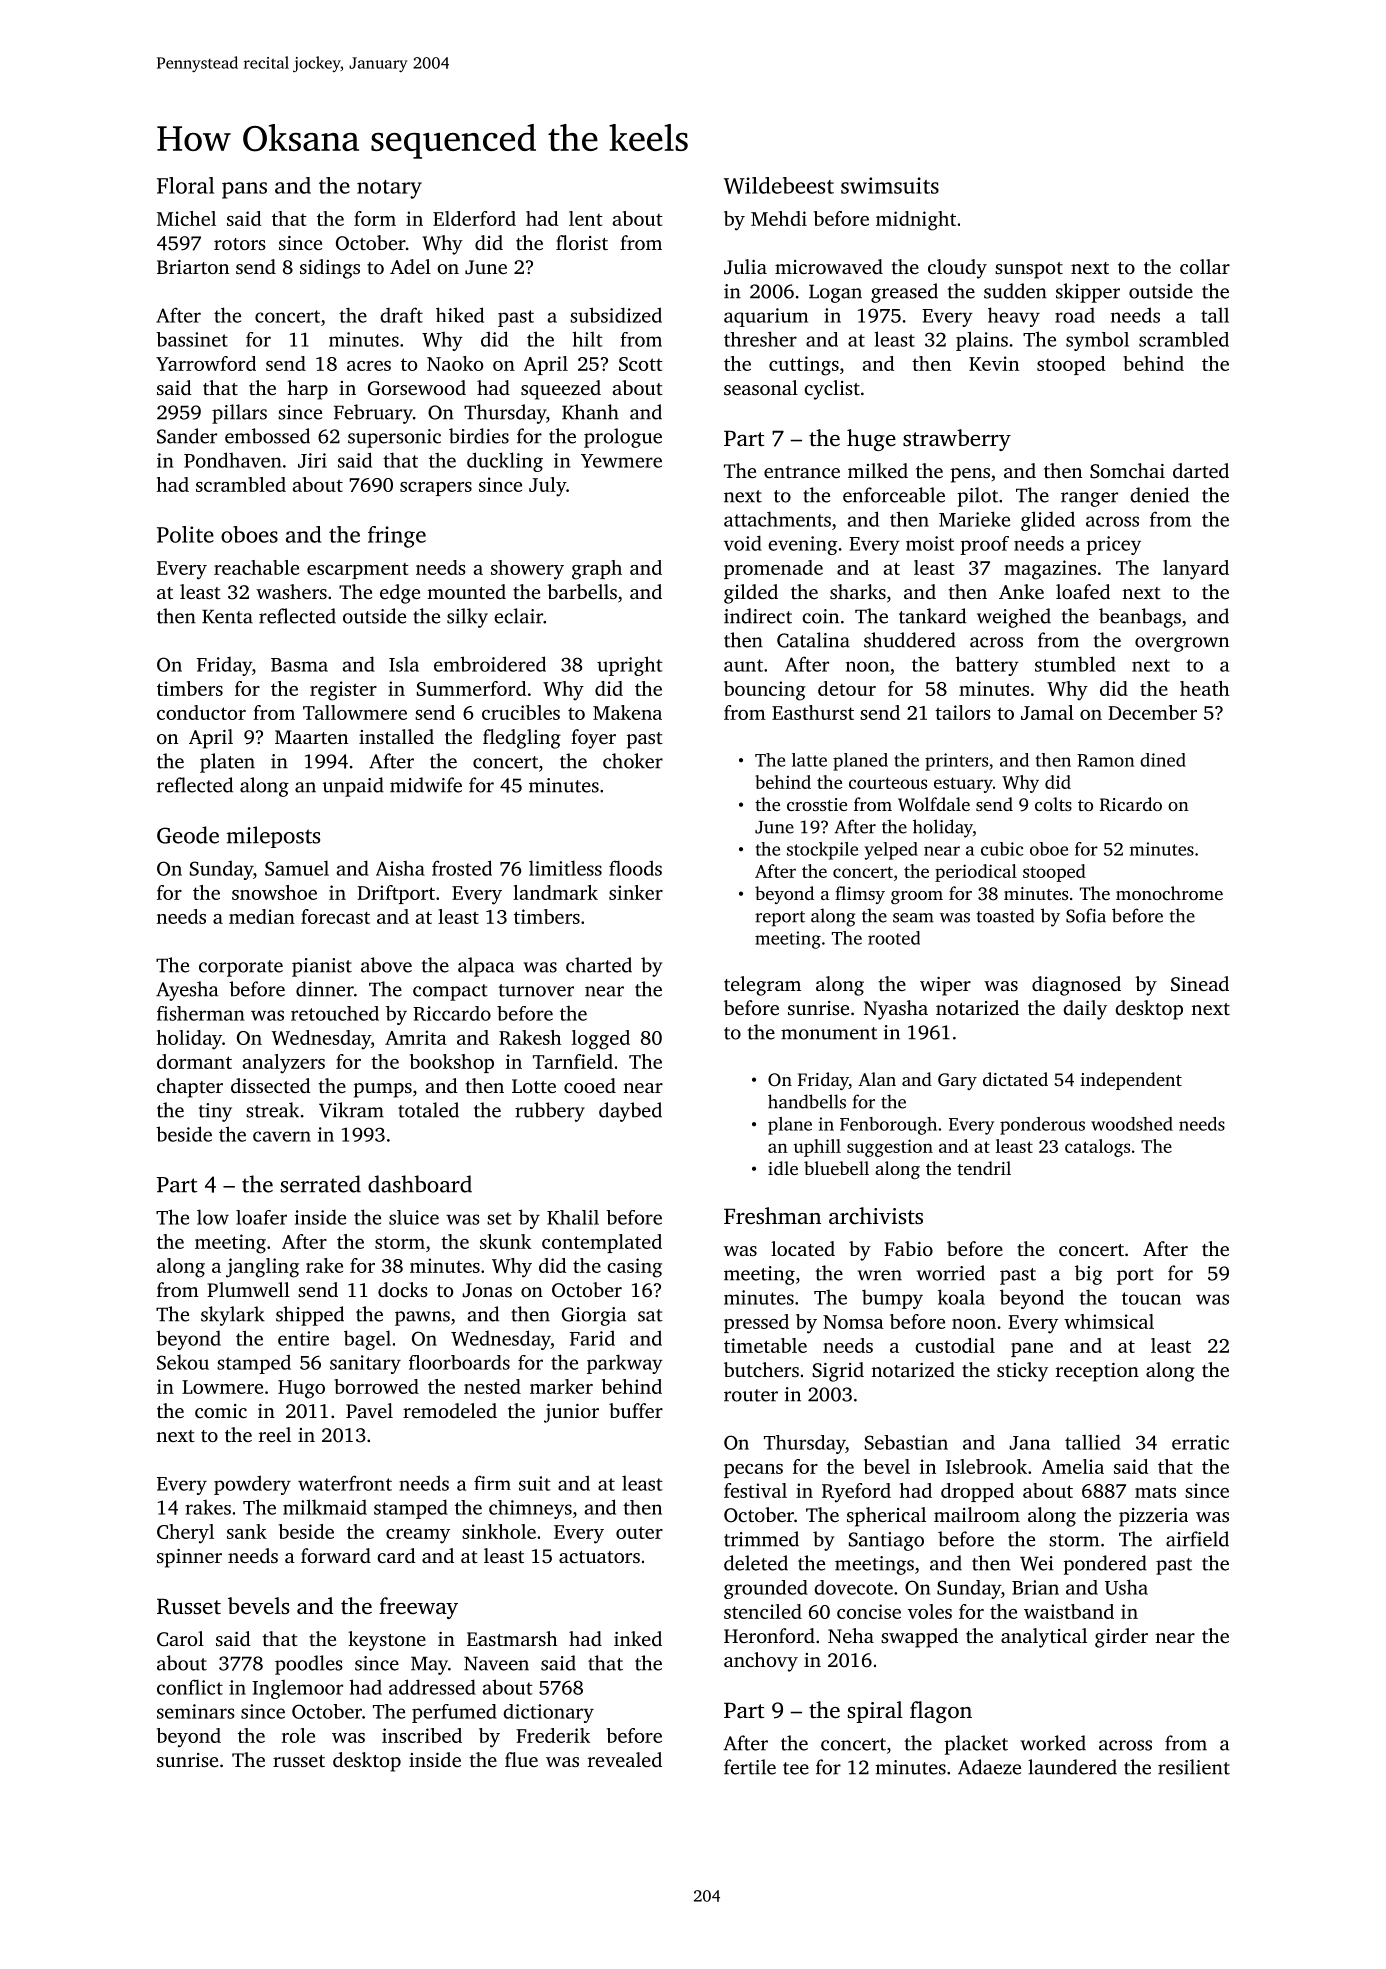 This image has height=1969, width=1386. What do you see at coordinates (1205, 266) in the image?
I see `collar` at bounding box center [1205, 266].
